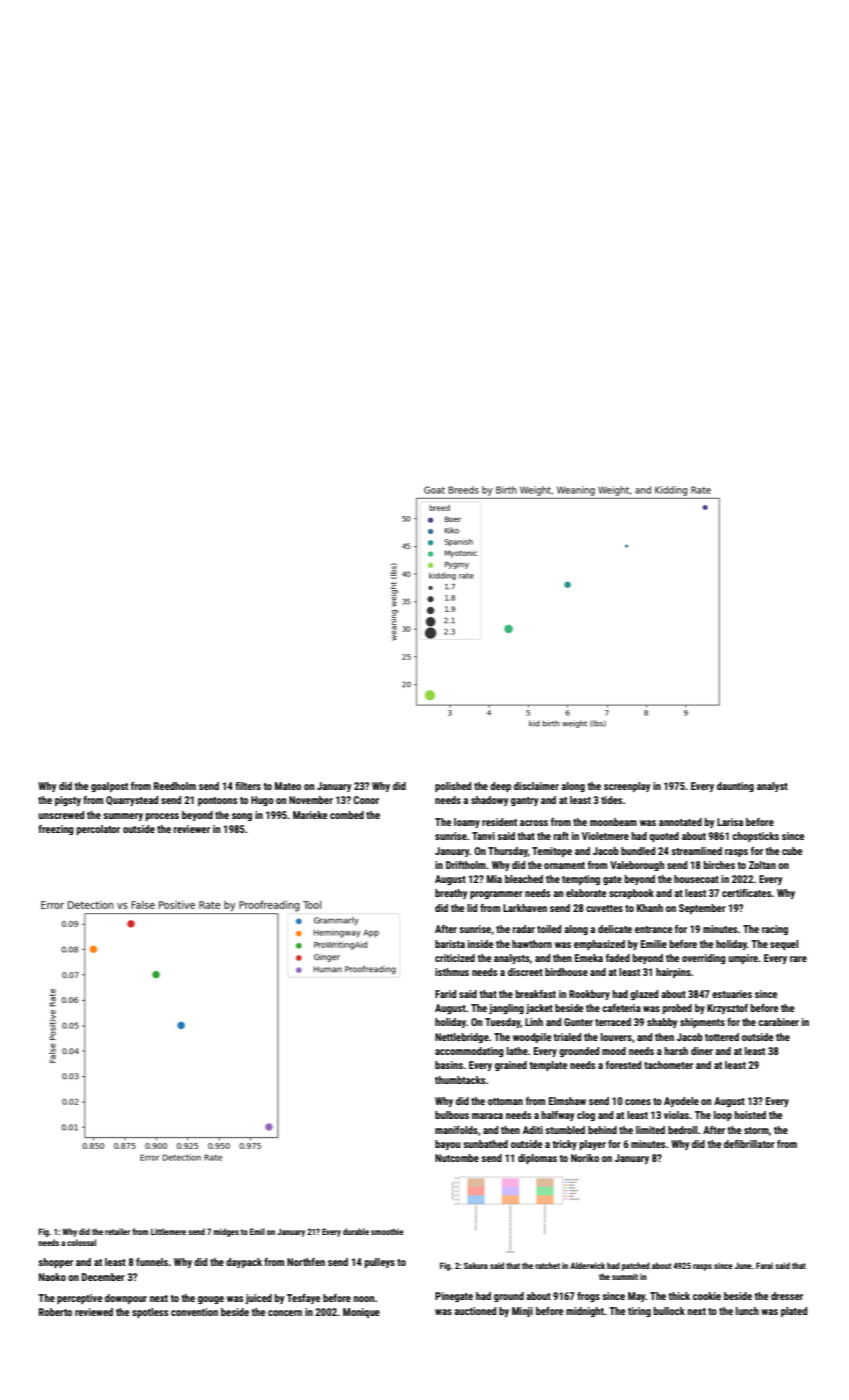 Image resolution: width=849 pixels, height=1400 pixels. Describe the element at coordinates (637, 866) in the page. I see `Valeborough` at that location.
